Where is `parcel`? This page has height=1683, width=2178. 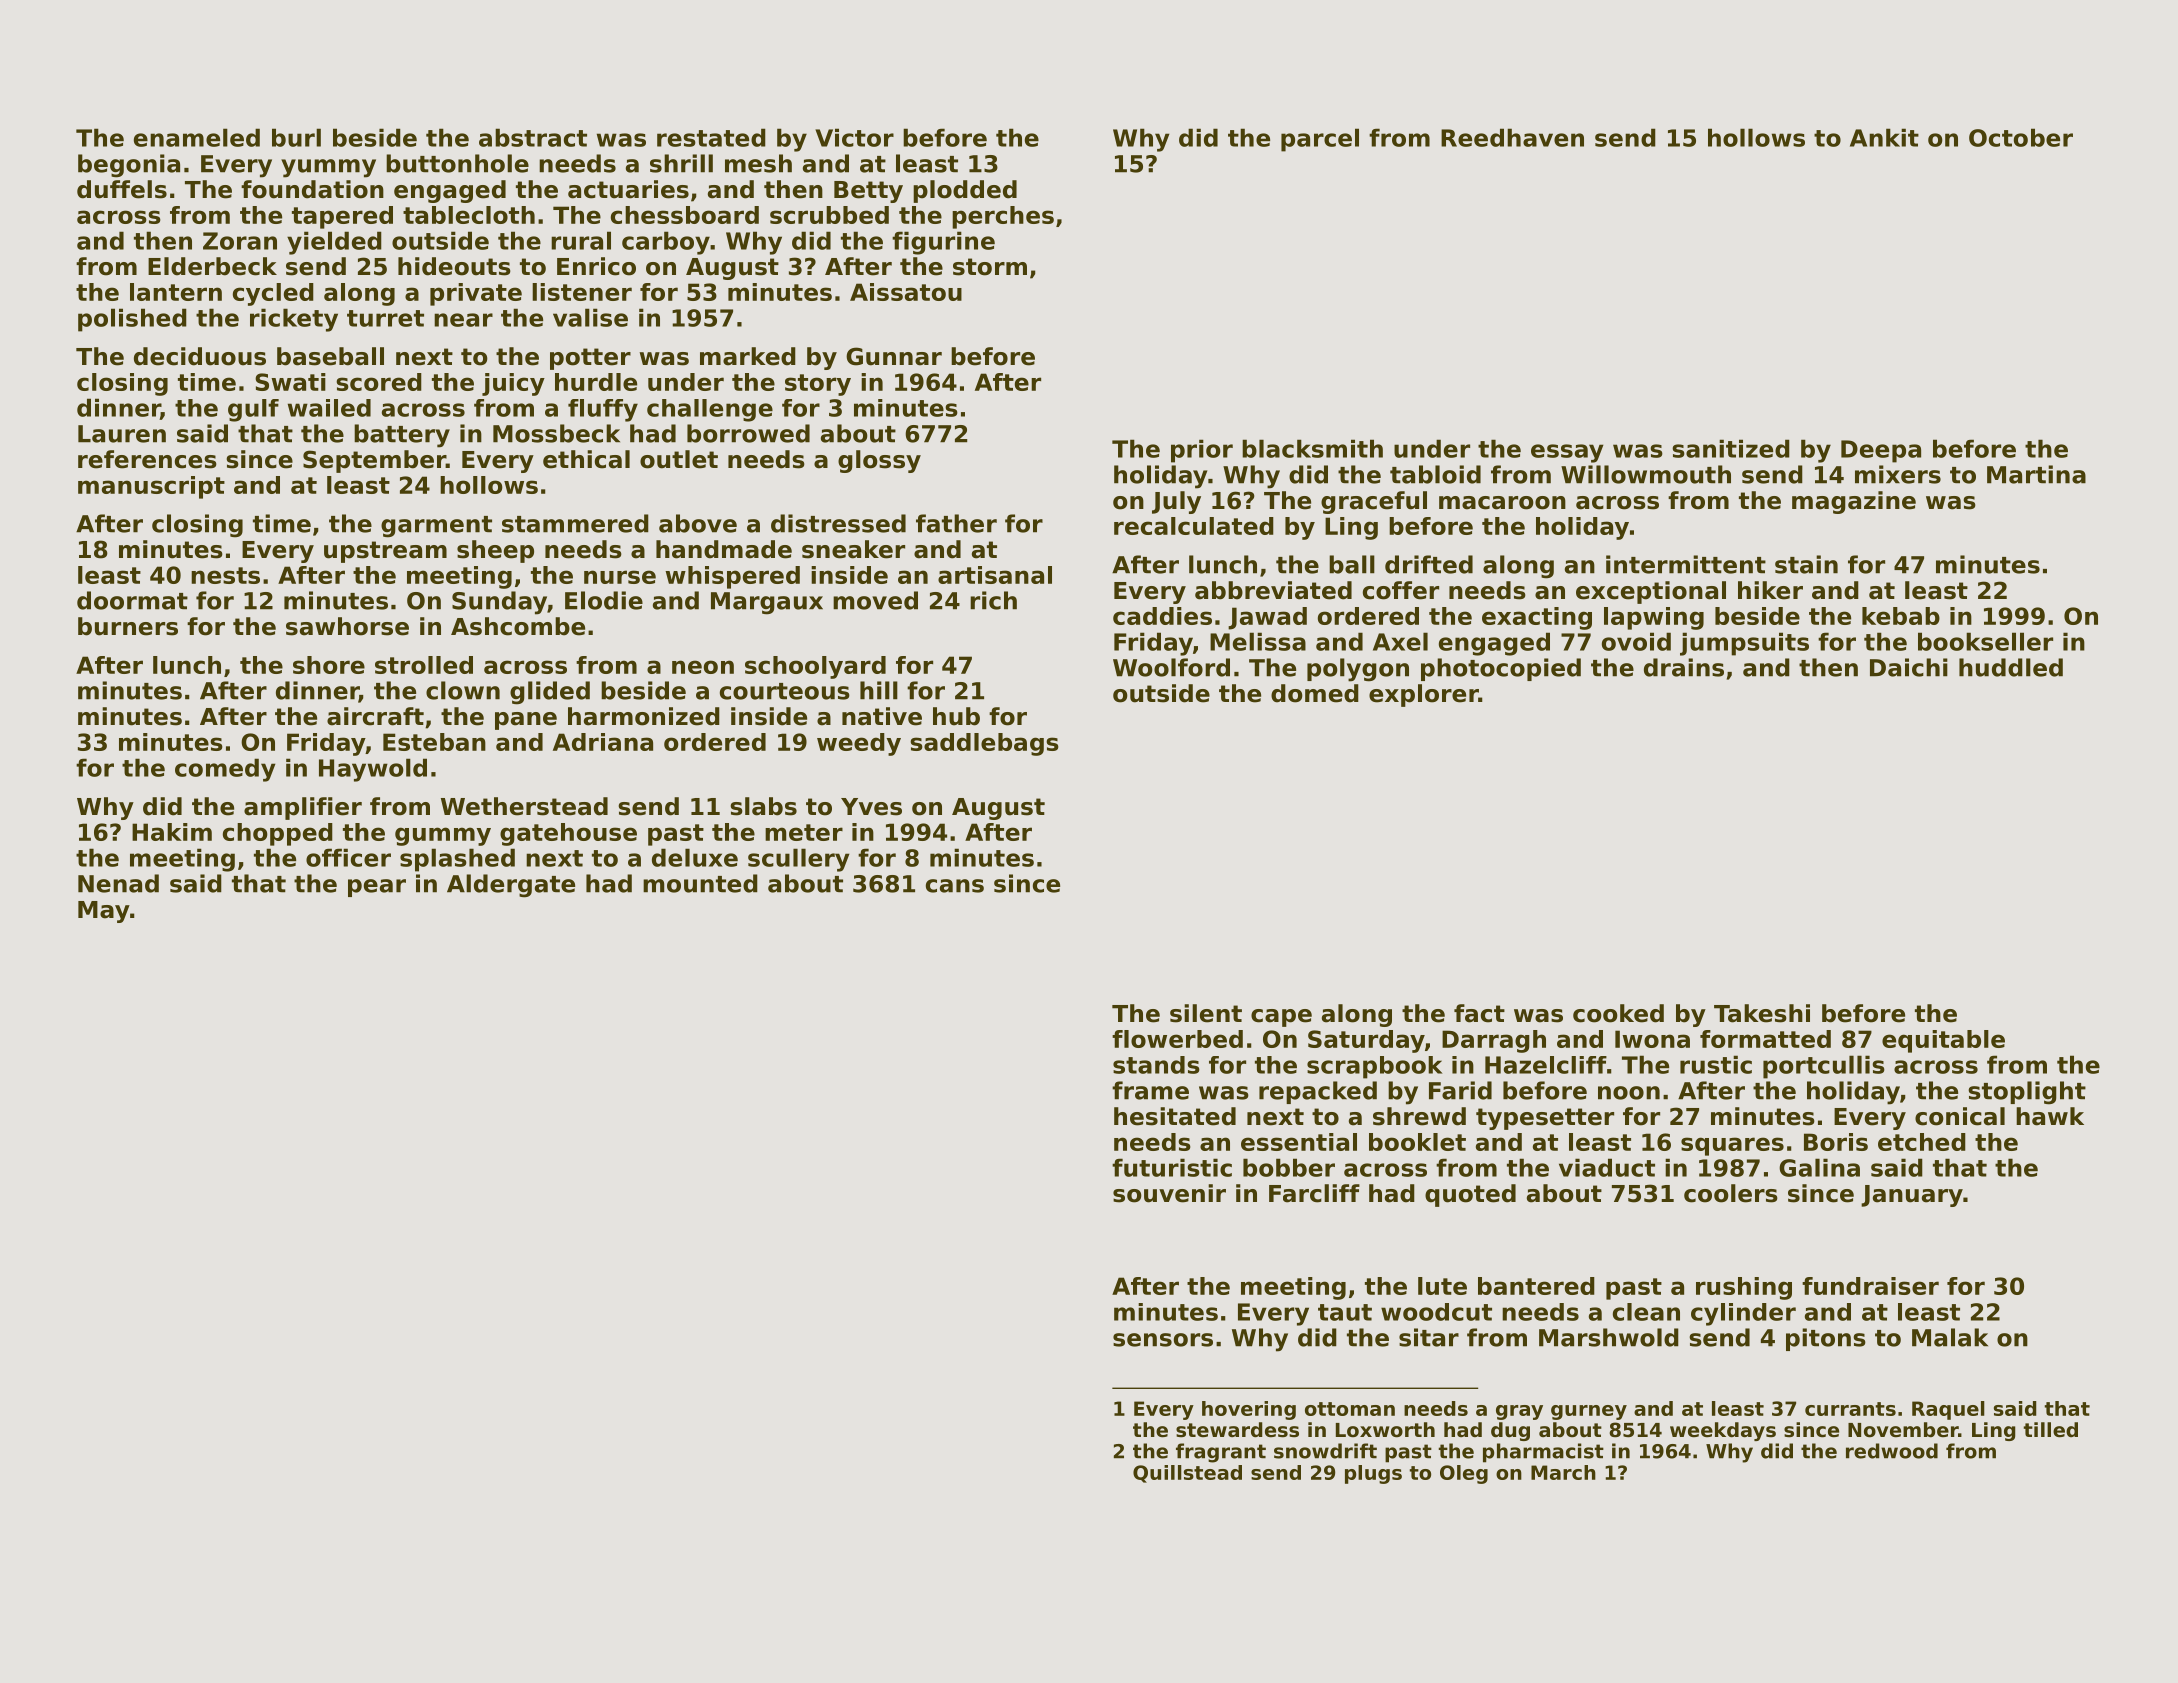
parcel is located at coordinates (1320, 140).
